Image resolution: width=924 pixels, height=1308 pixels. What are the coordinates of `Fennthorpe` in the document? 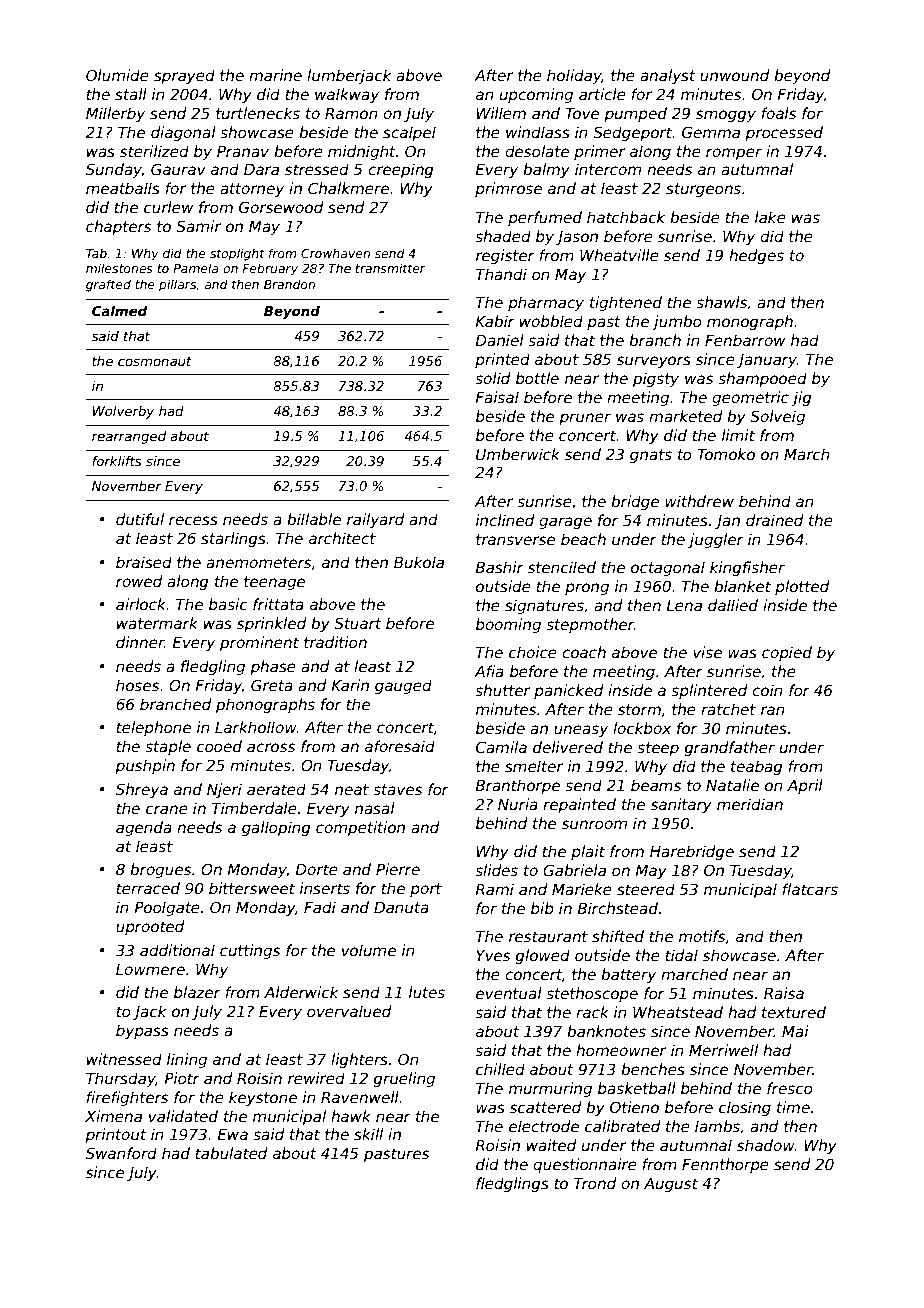 It's located at (725, 1165).
